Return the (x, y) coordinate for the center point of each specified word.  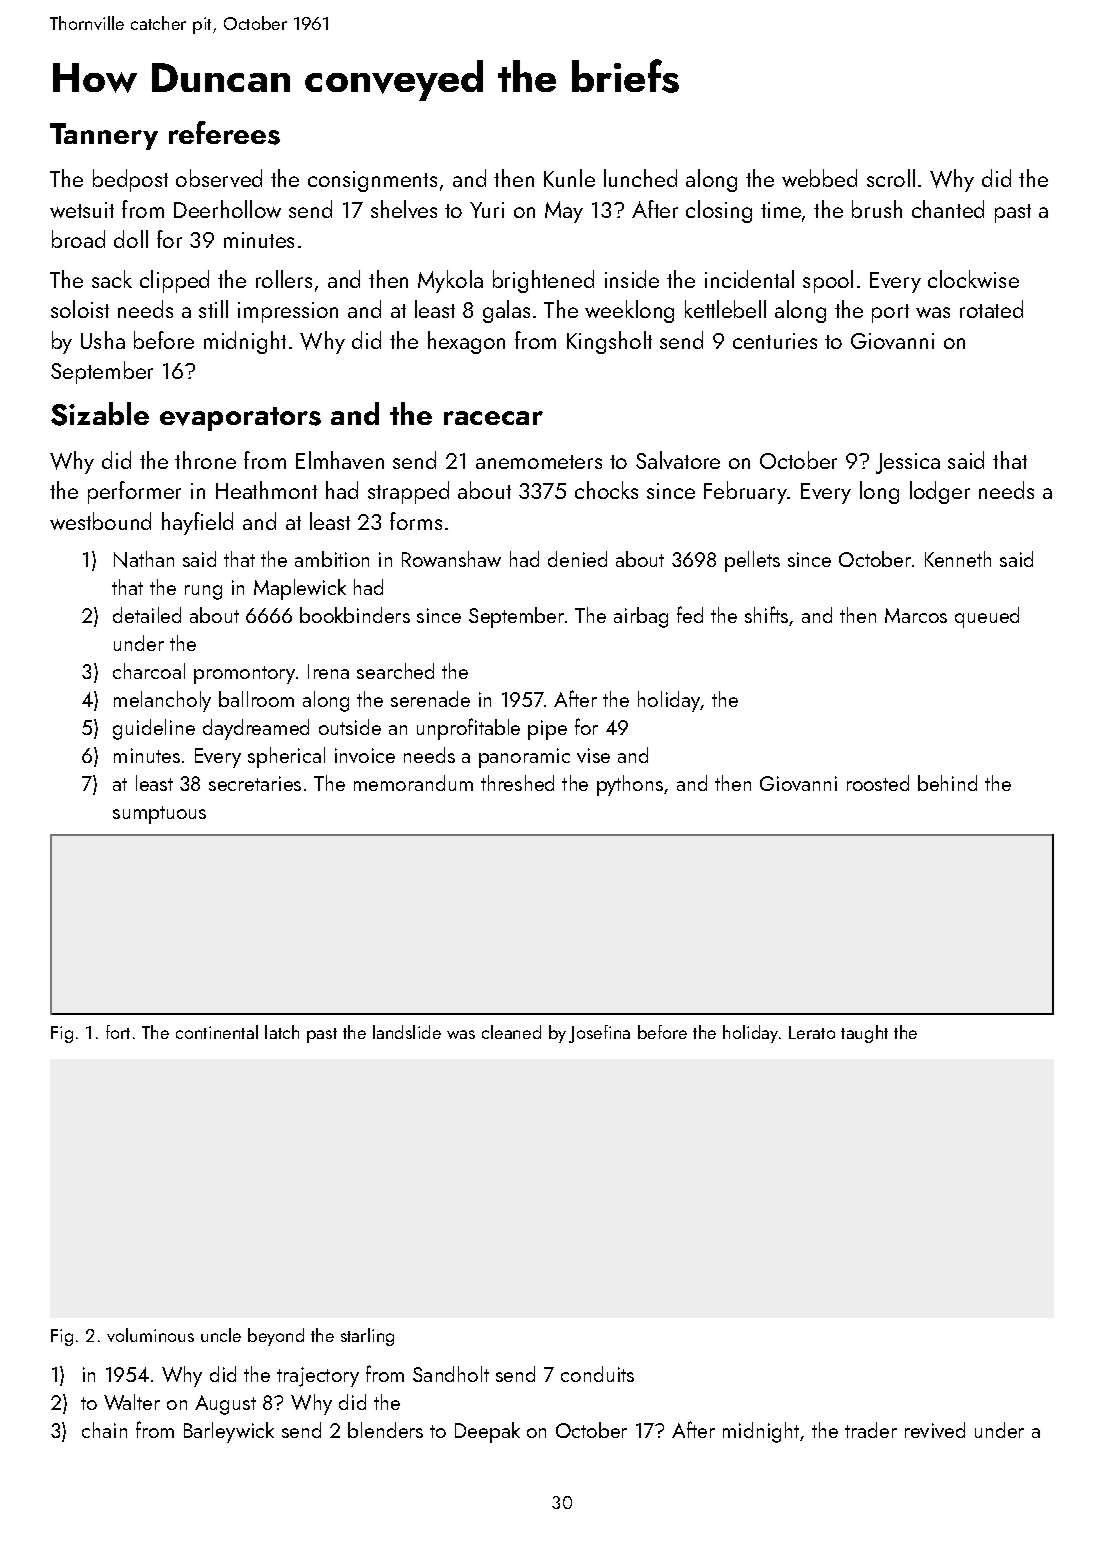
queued (987, 617)
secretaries (255, 783)
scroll (891, 178)
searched (395, 671)
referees (224, 133)
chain (104, 1430)
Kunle (569, 178)
